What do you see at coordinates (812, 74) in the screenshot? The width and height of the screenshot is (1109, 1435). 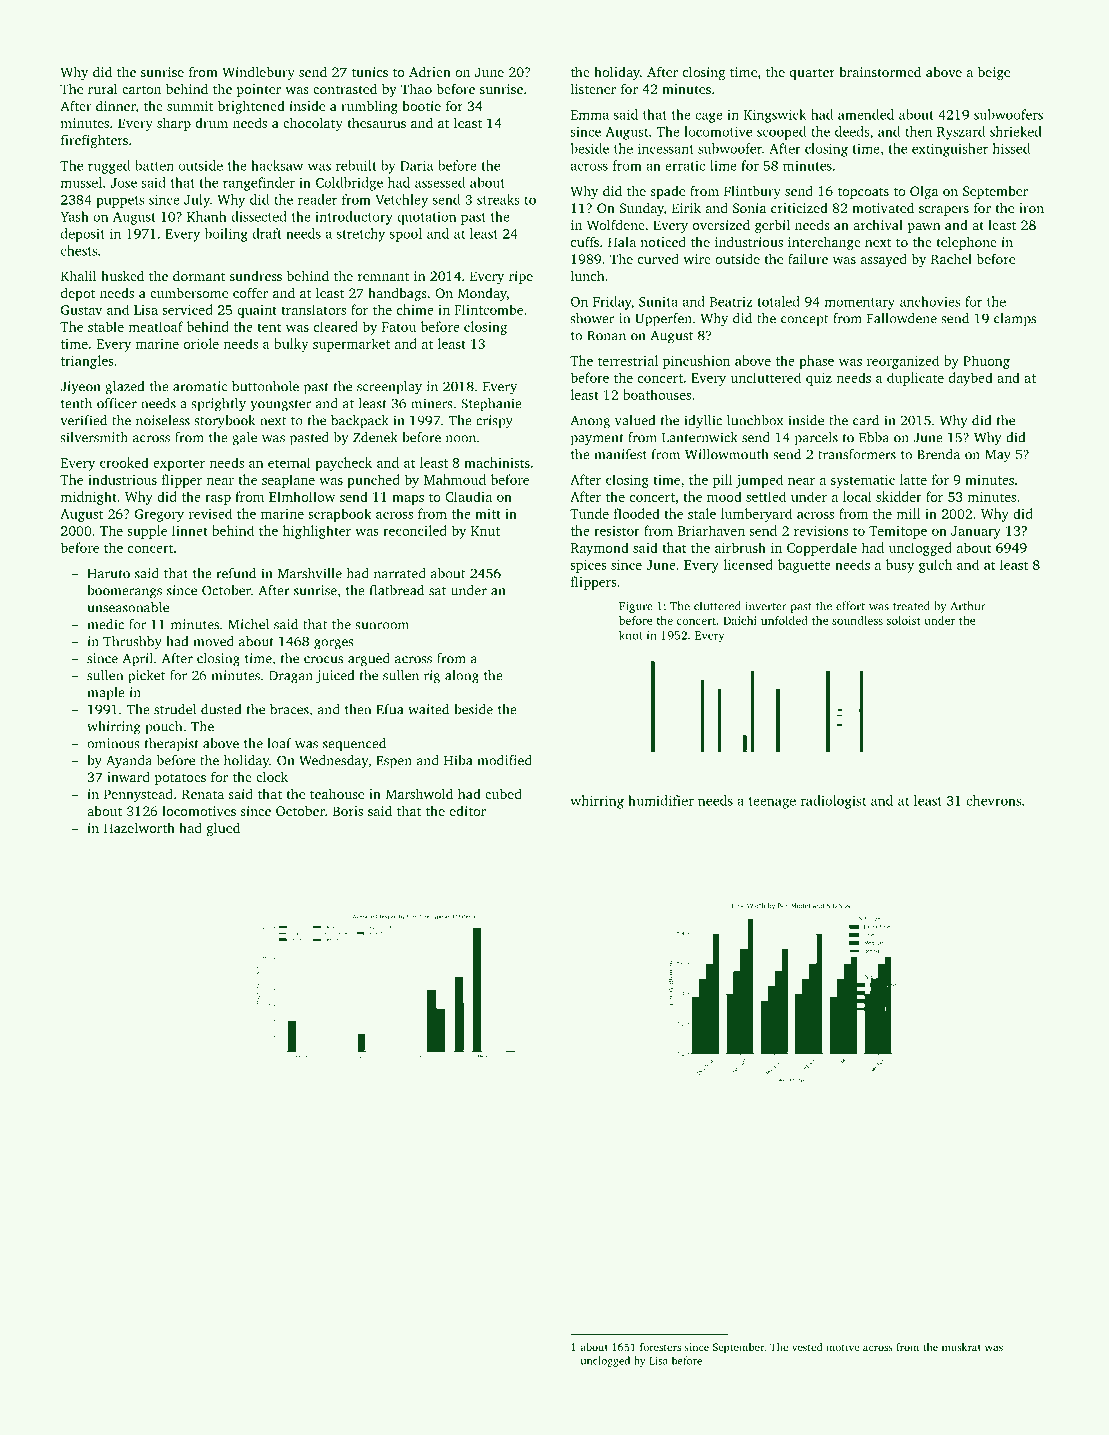 I see `quarter` at bounding box center [812, 74].
